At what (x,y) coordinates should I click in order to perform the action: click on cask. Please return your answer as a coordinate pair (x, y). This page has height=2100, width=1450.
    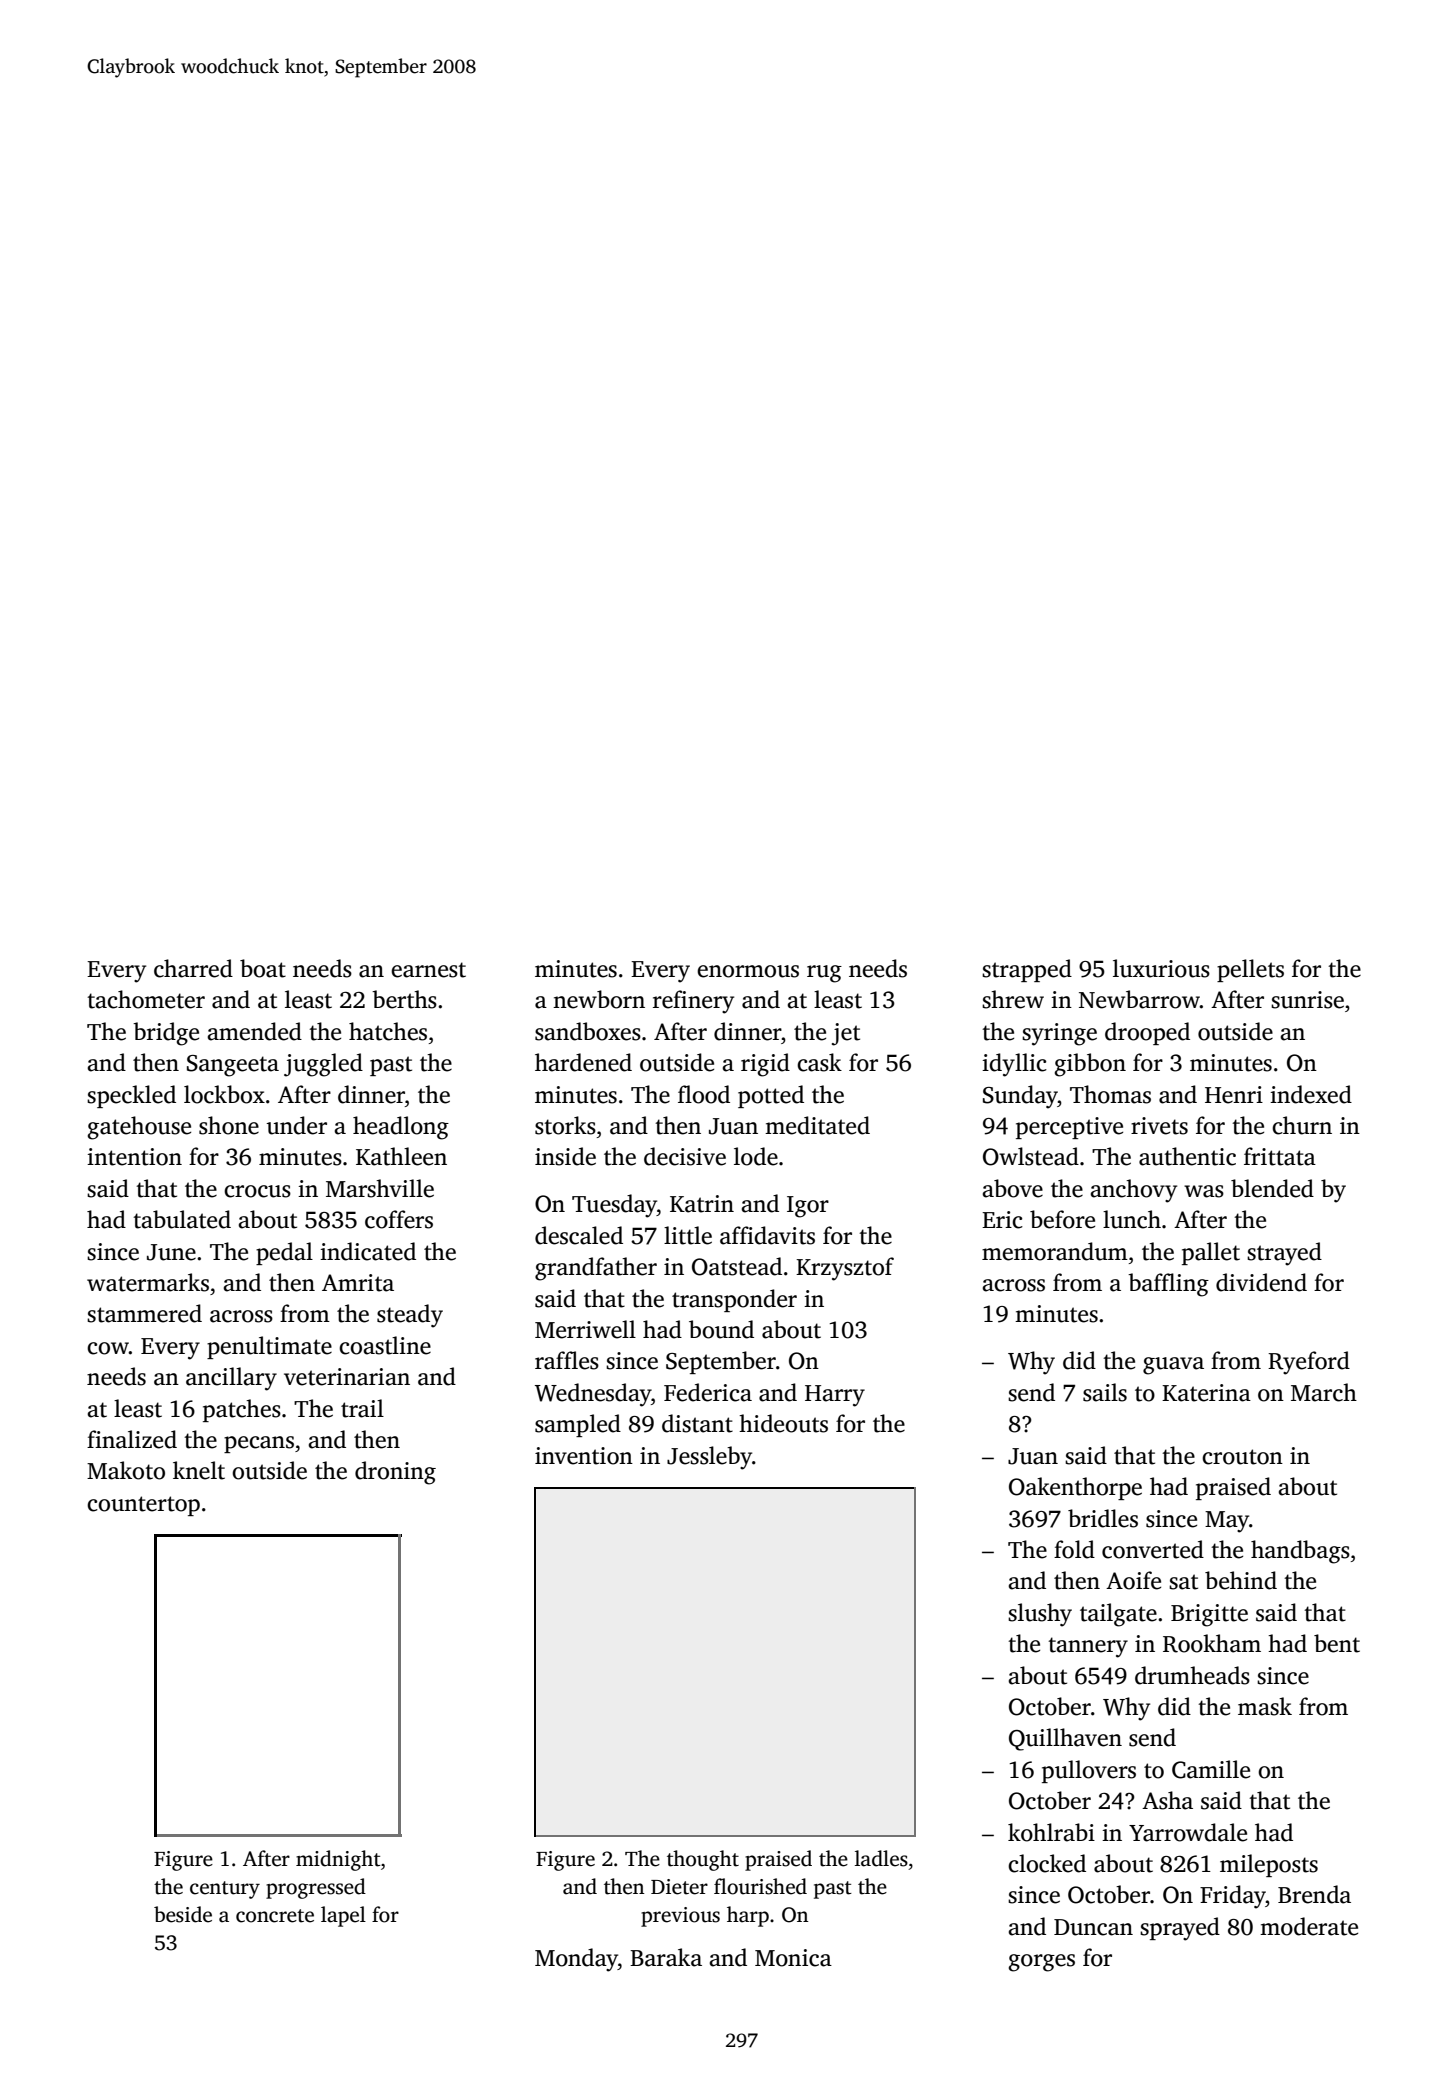
    Looking at the image, I should click on (819, 1062).
